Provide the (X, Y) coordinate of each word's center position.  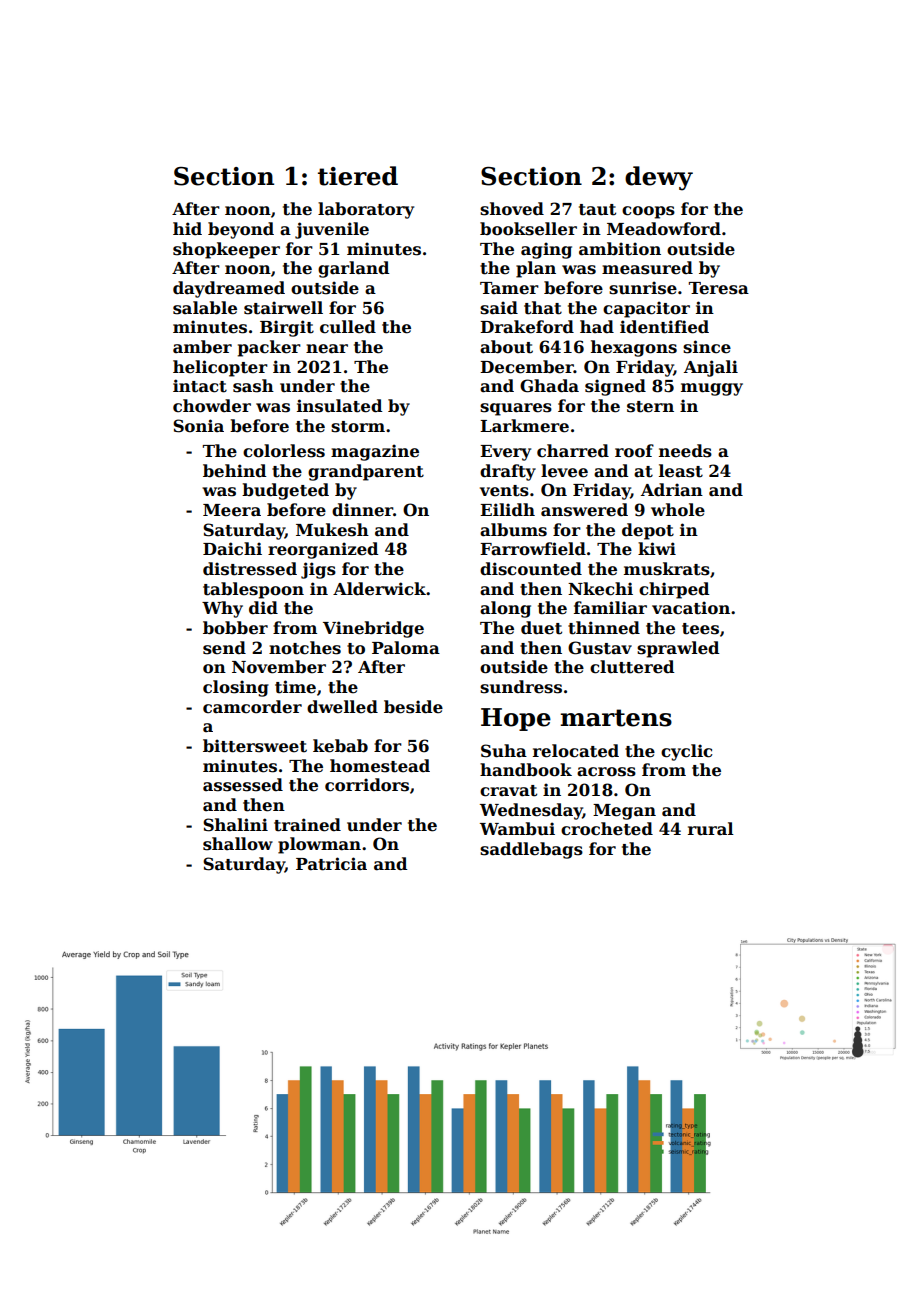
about (506, 347)
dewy (659, 178)
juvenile (332, 230)
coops (648, 212)
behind (234, 471)
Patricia (331, 864)
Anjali (711, 368)
